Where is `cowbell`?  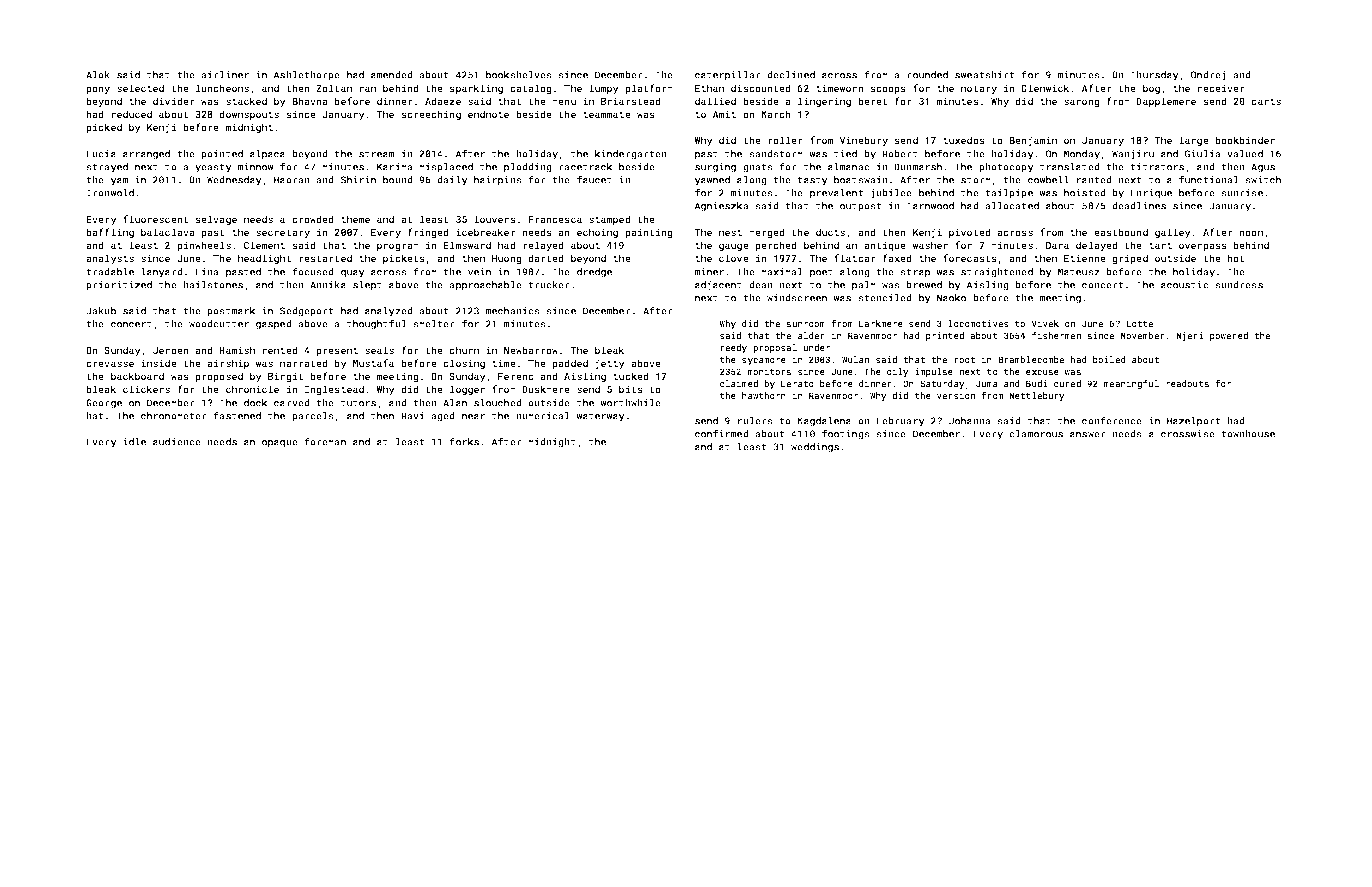 cowbell is located at coordinates (1048, 180).
